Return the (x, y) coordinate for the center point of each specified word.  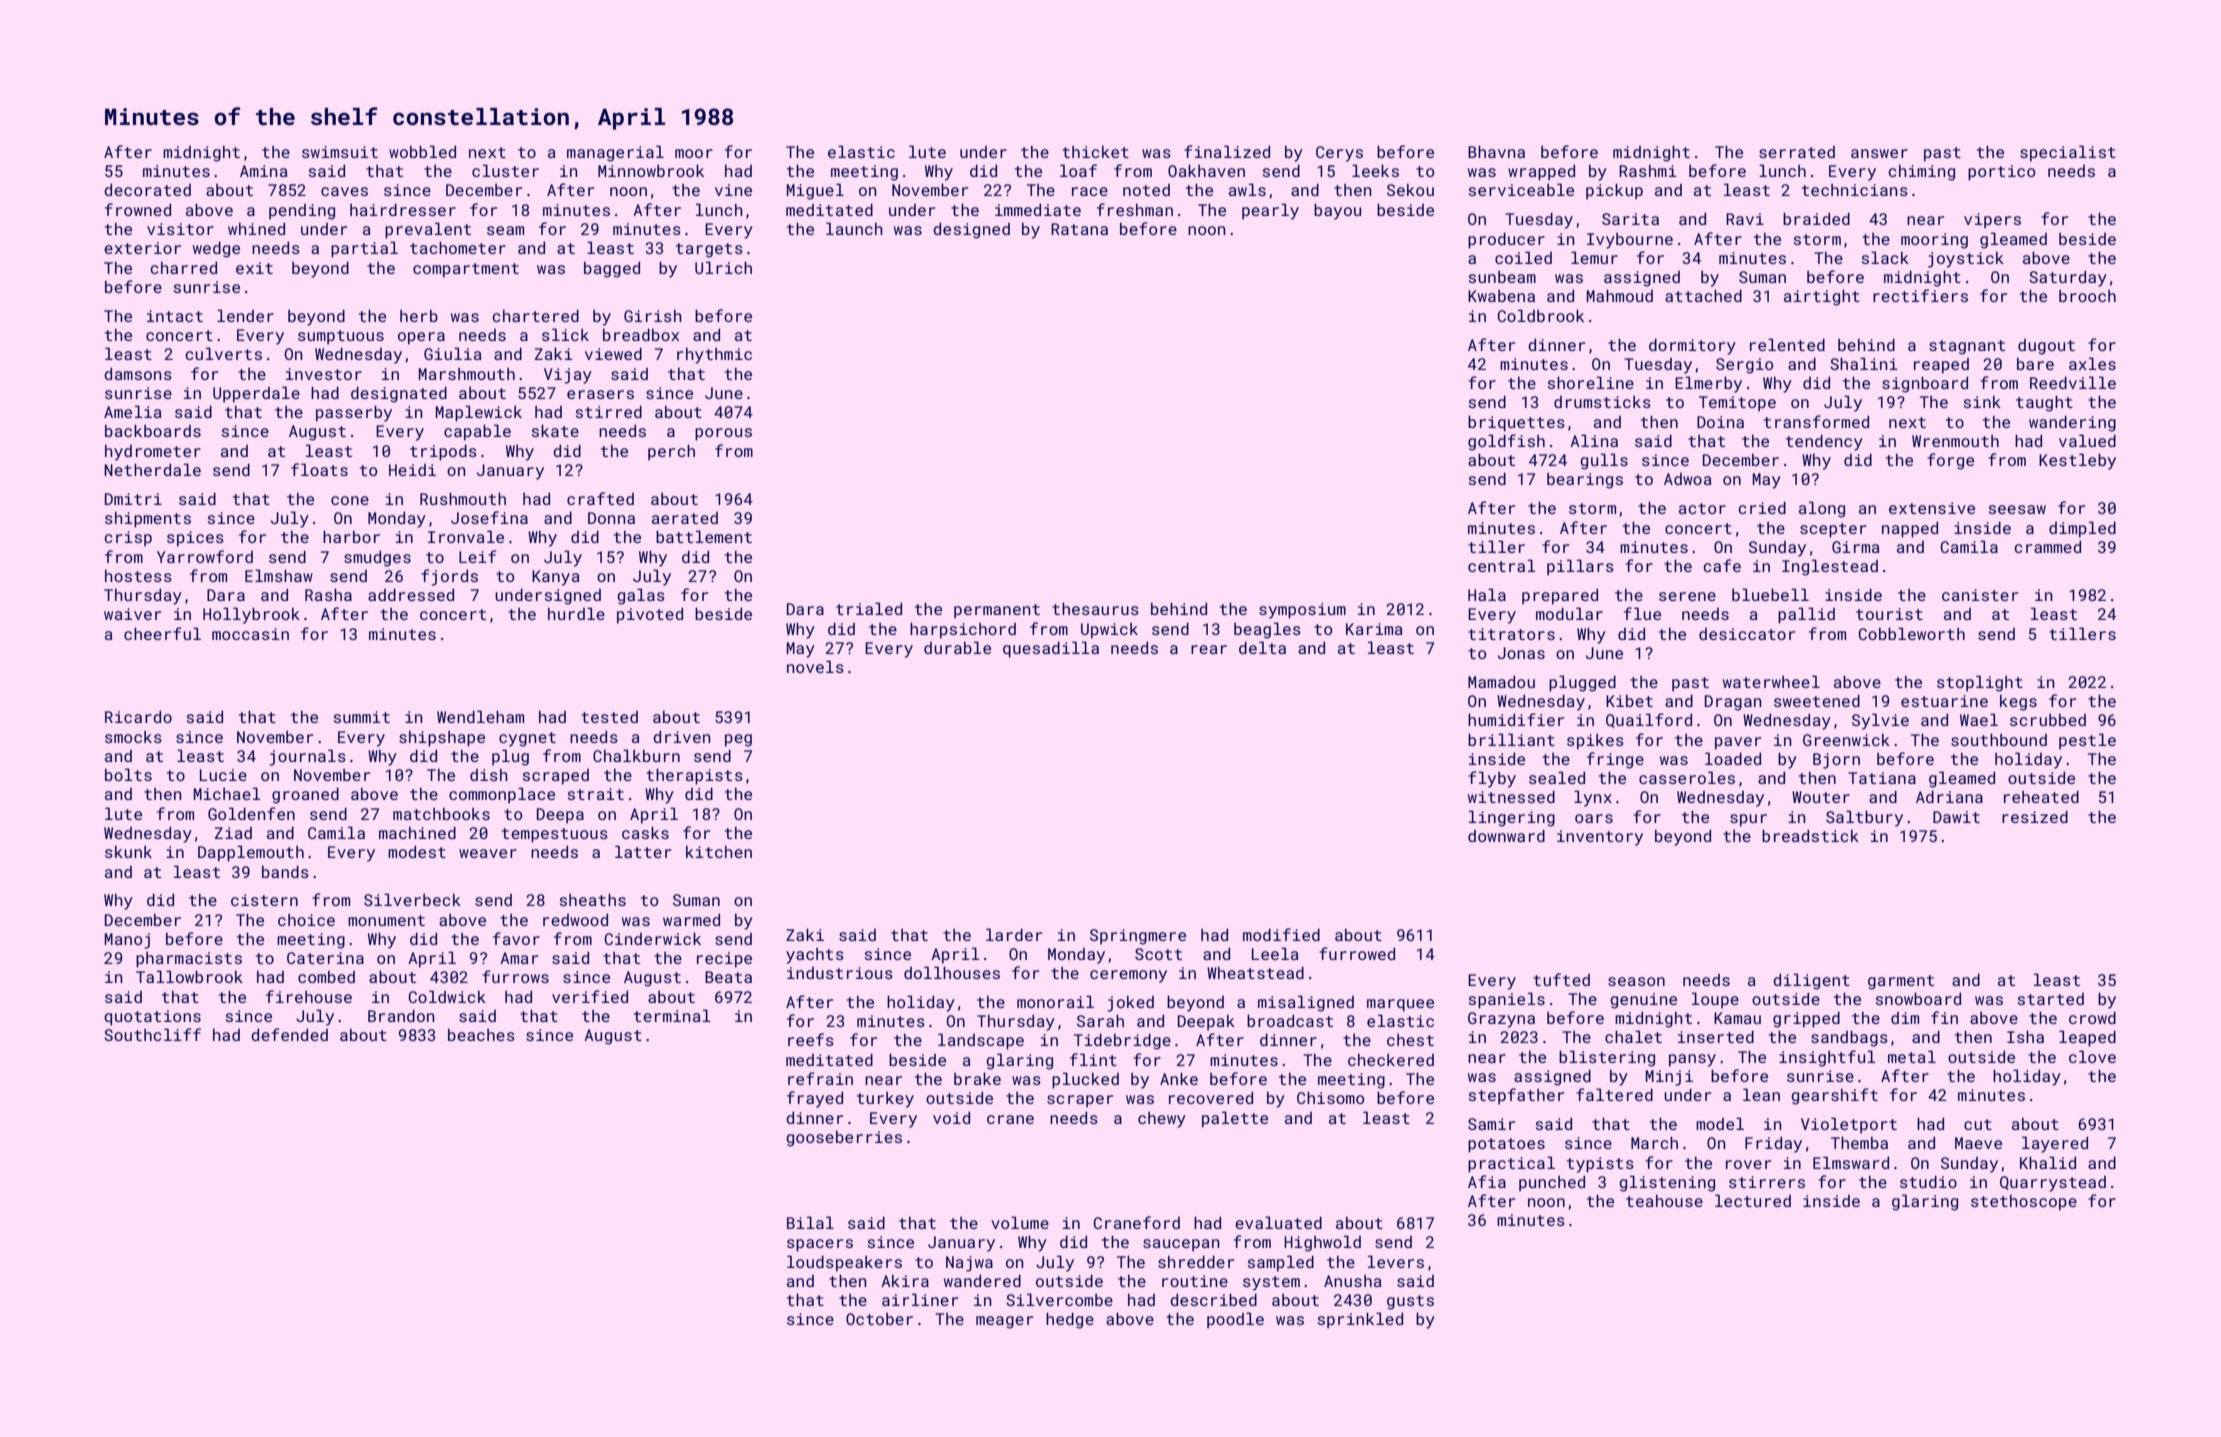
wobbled (422, 151)
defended (289, 1034)
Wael (1979, 719)
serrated (1797, 152)
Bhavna (1496, 151)
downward (1506, 835)
